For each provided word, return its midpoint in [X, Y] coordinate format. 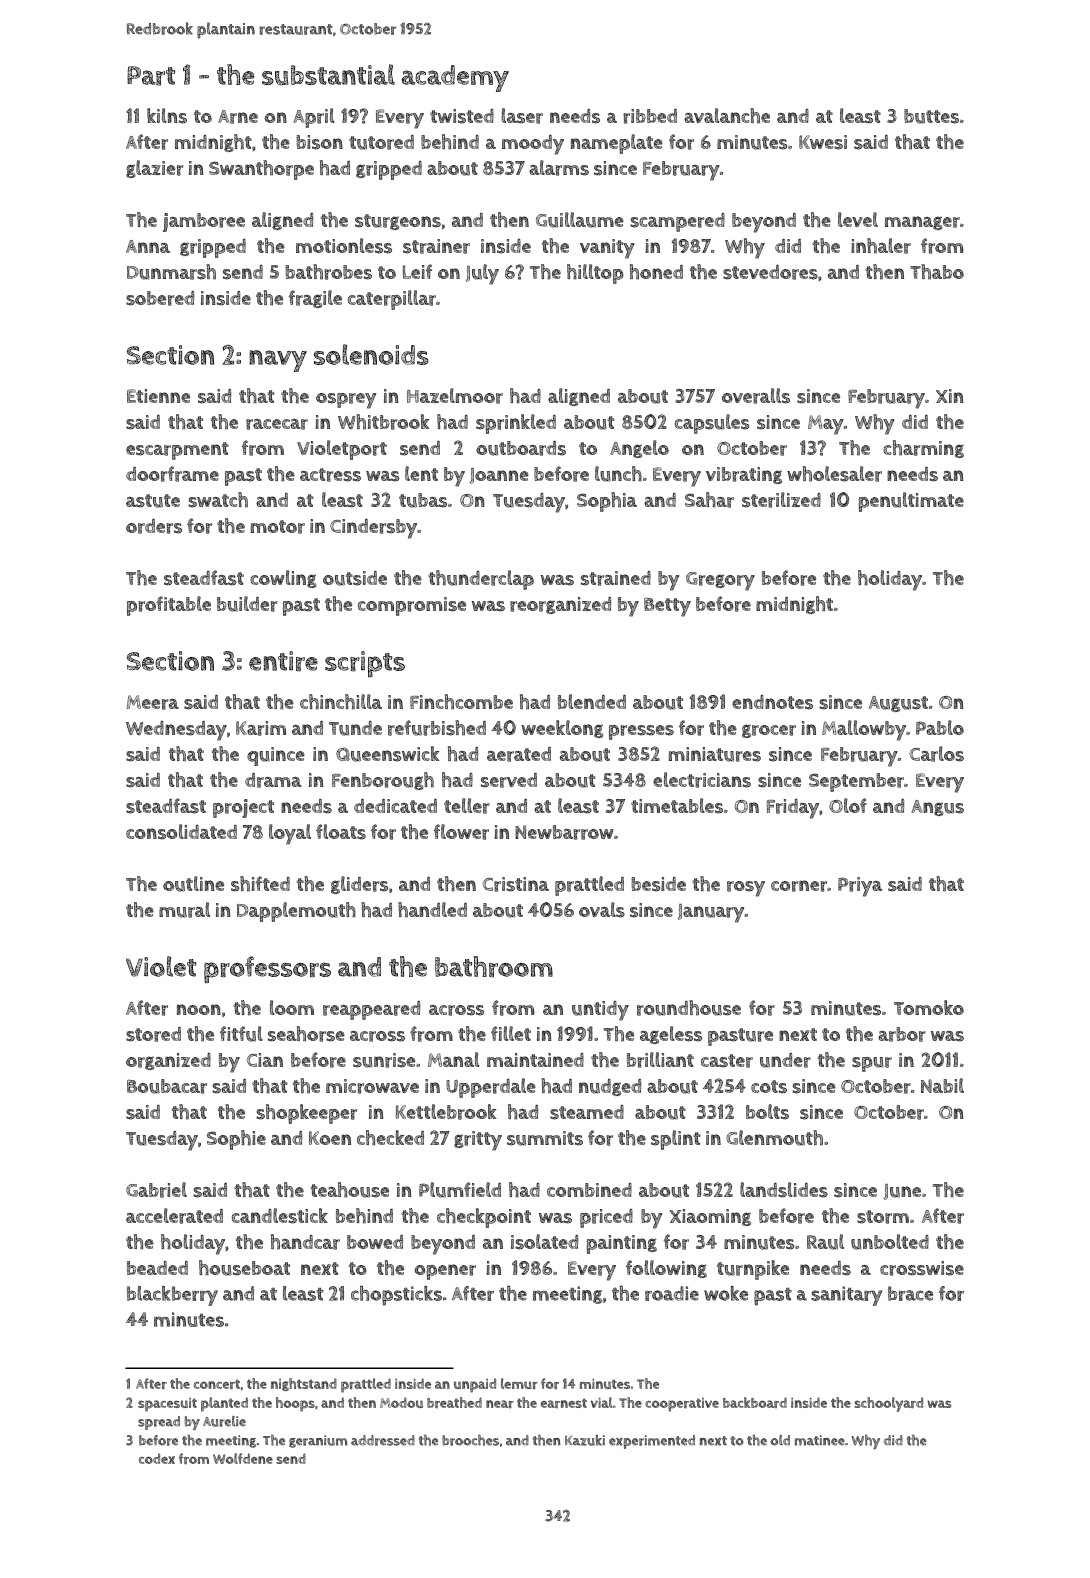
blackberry [172, 1296]
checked [390, 1138]
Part [151, 76]
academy [455, 78]
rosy [746, 889]
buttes [931, 116]
